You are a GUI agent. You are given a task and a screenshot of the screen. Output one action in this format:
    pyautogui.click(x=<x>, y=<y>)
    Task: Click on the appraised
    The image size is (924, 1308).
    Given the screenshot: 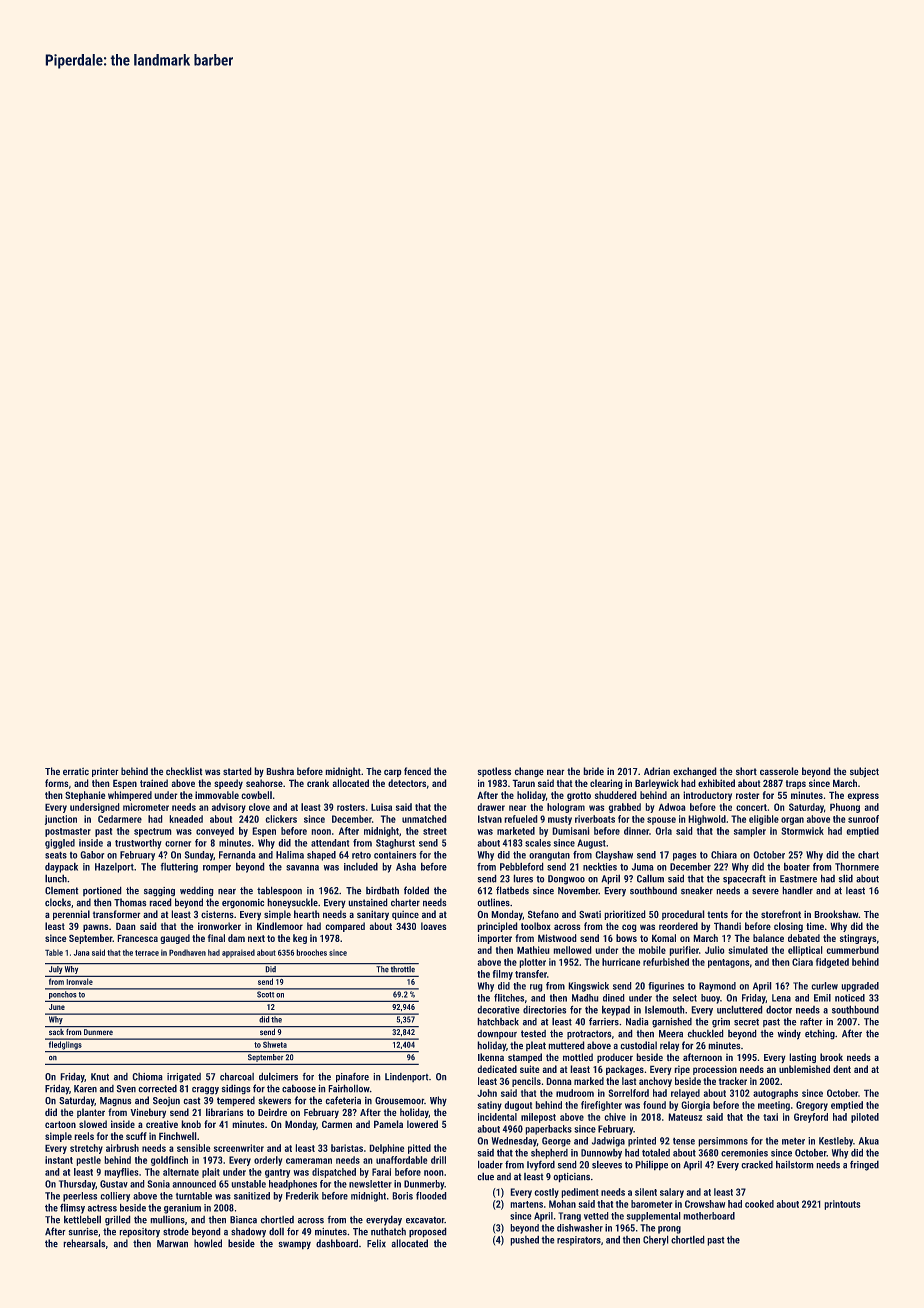 What is the action you would take?
    pyautogui.click(x=238, y=953)
